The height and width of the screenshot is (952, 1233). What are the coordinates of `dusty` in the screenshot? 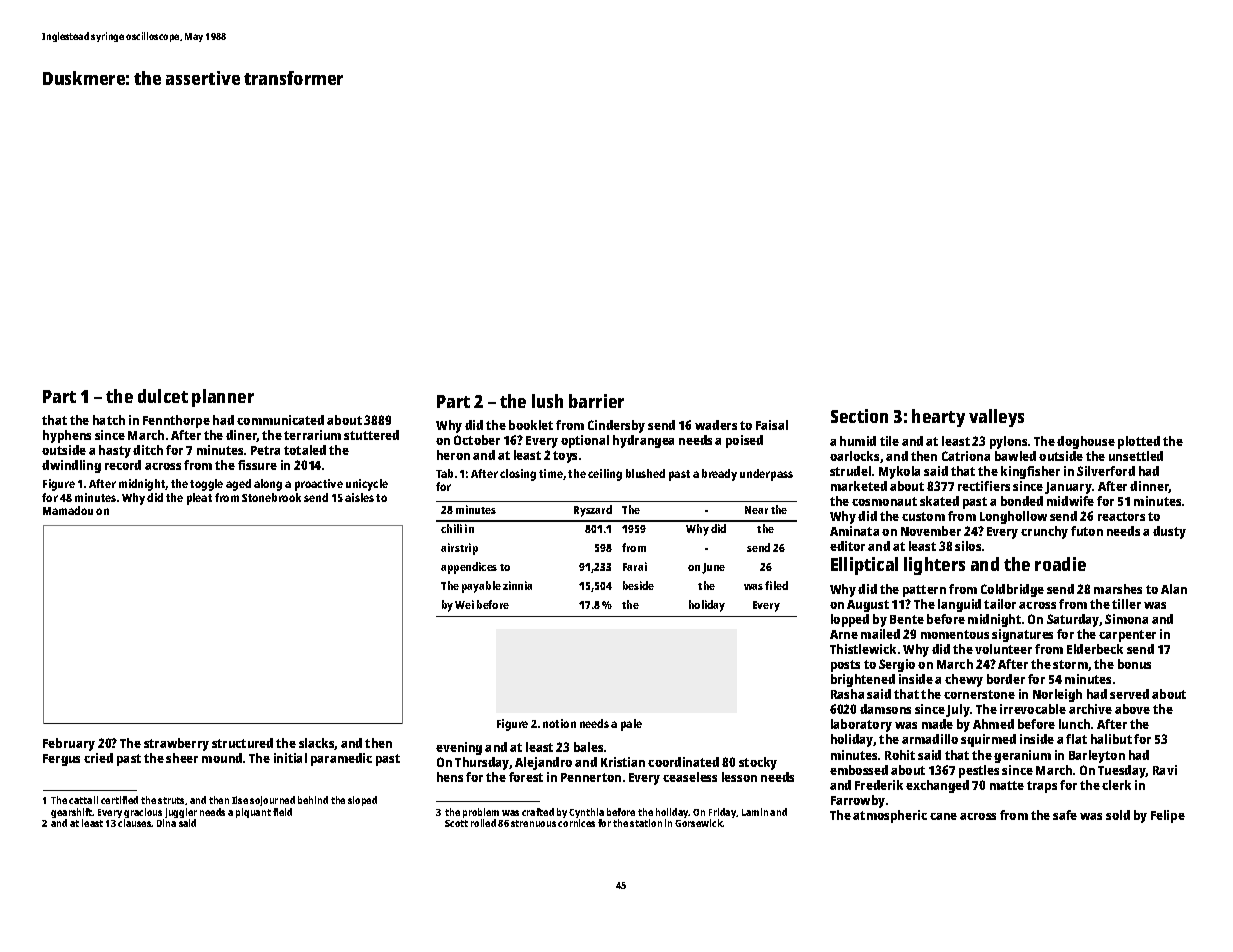 It's located at (1169, 532).
